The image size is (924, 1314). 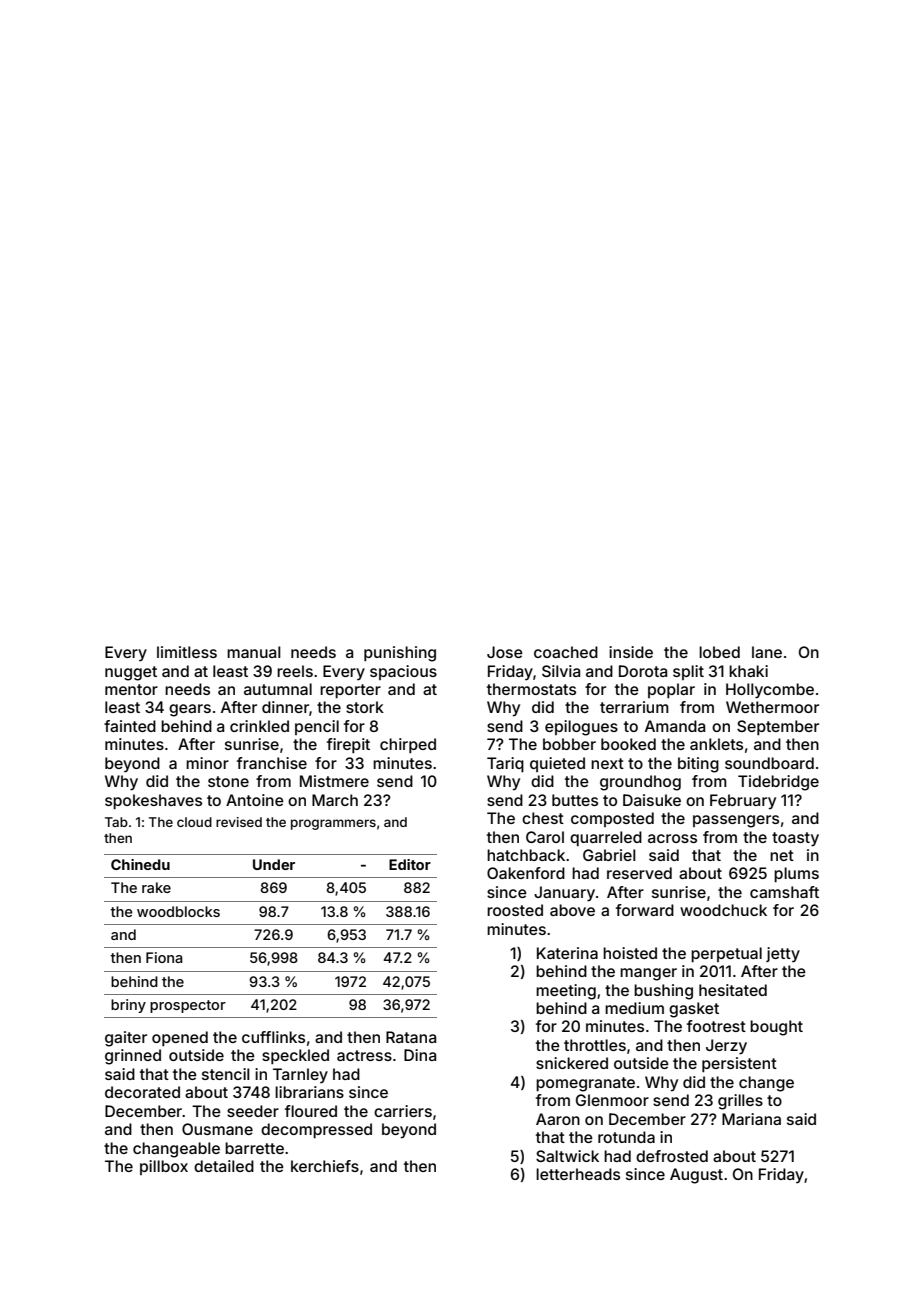 I want to click on rake, so click(x=156, y=887).
